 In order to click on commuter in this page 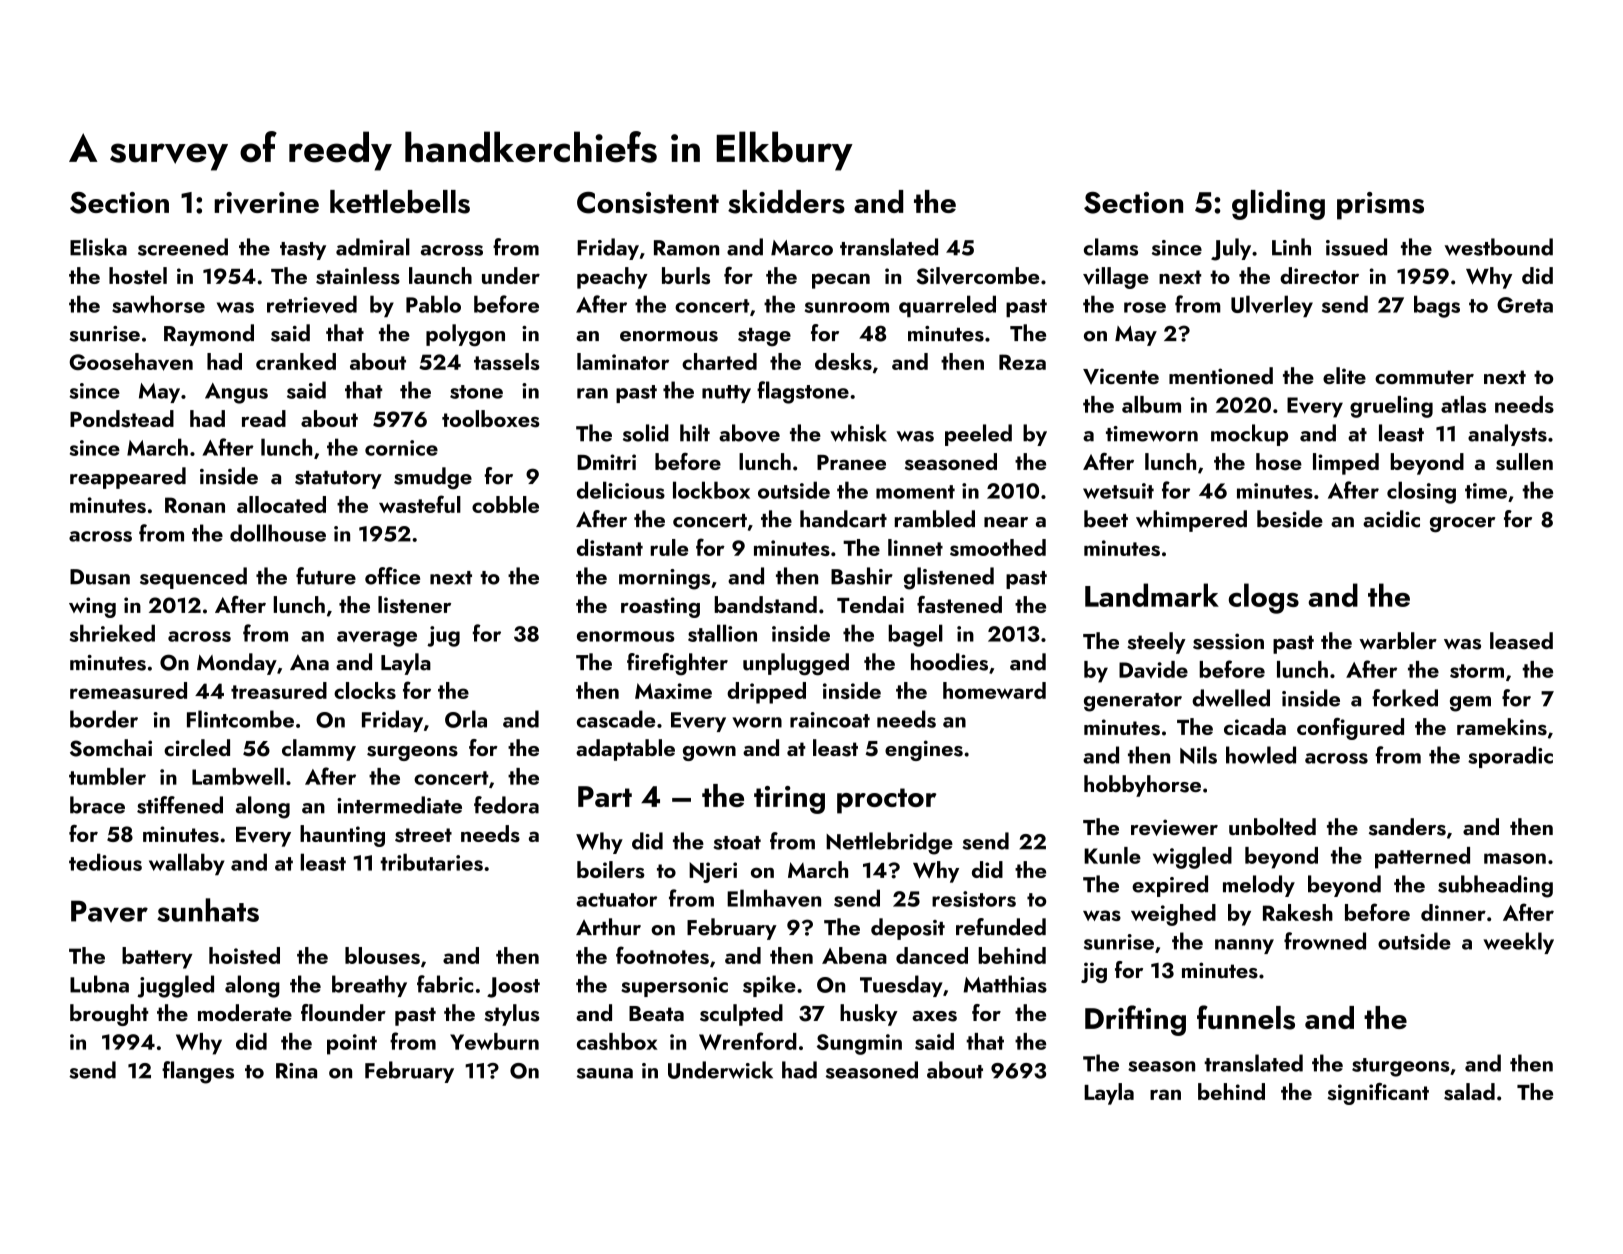, I will do `click(1424, 377)`.
